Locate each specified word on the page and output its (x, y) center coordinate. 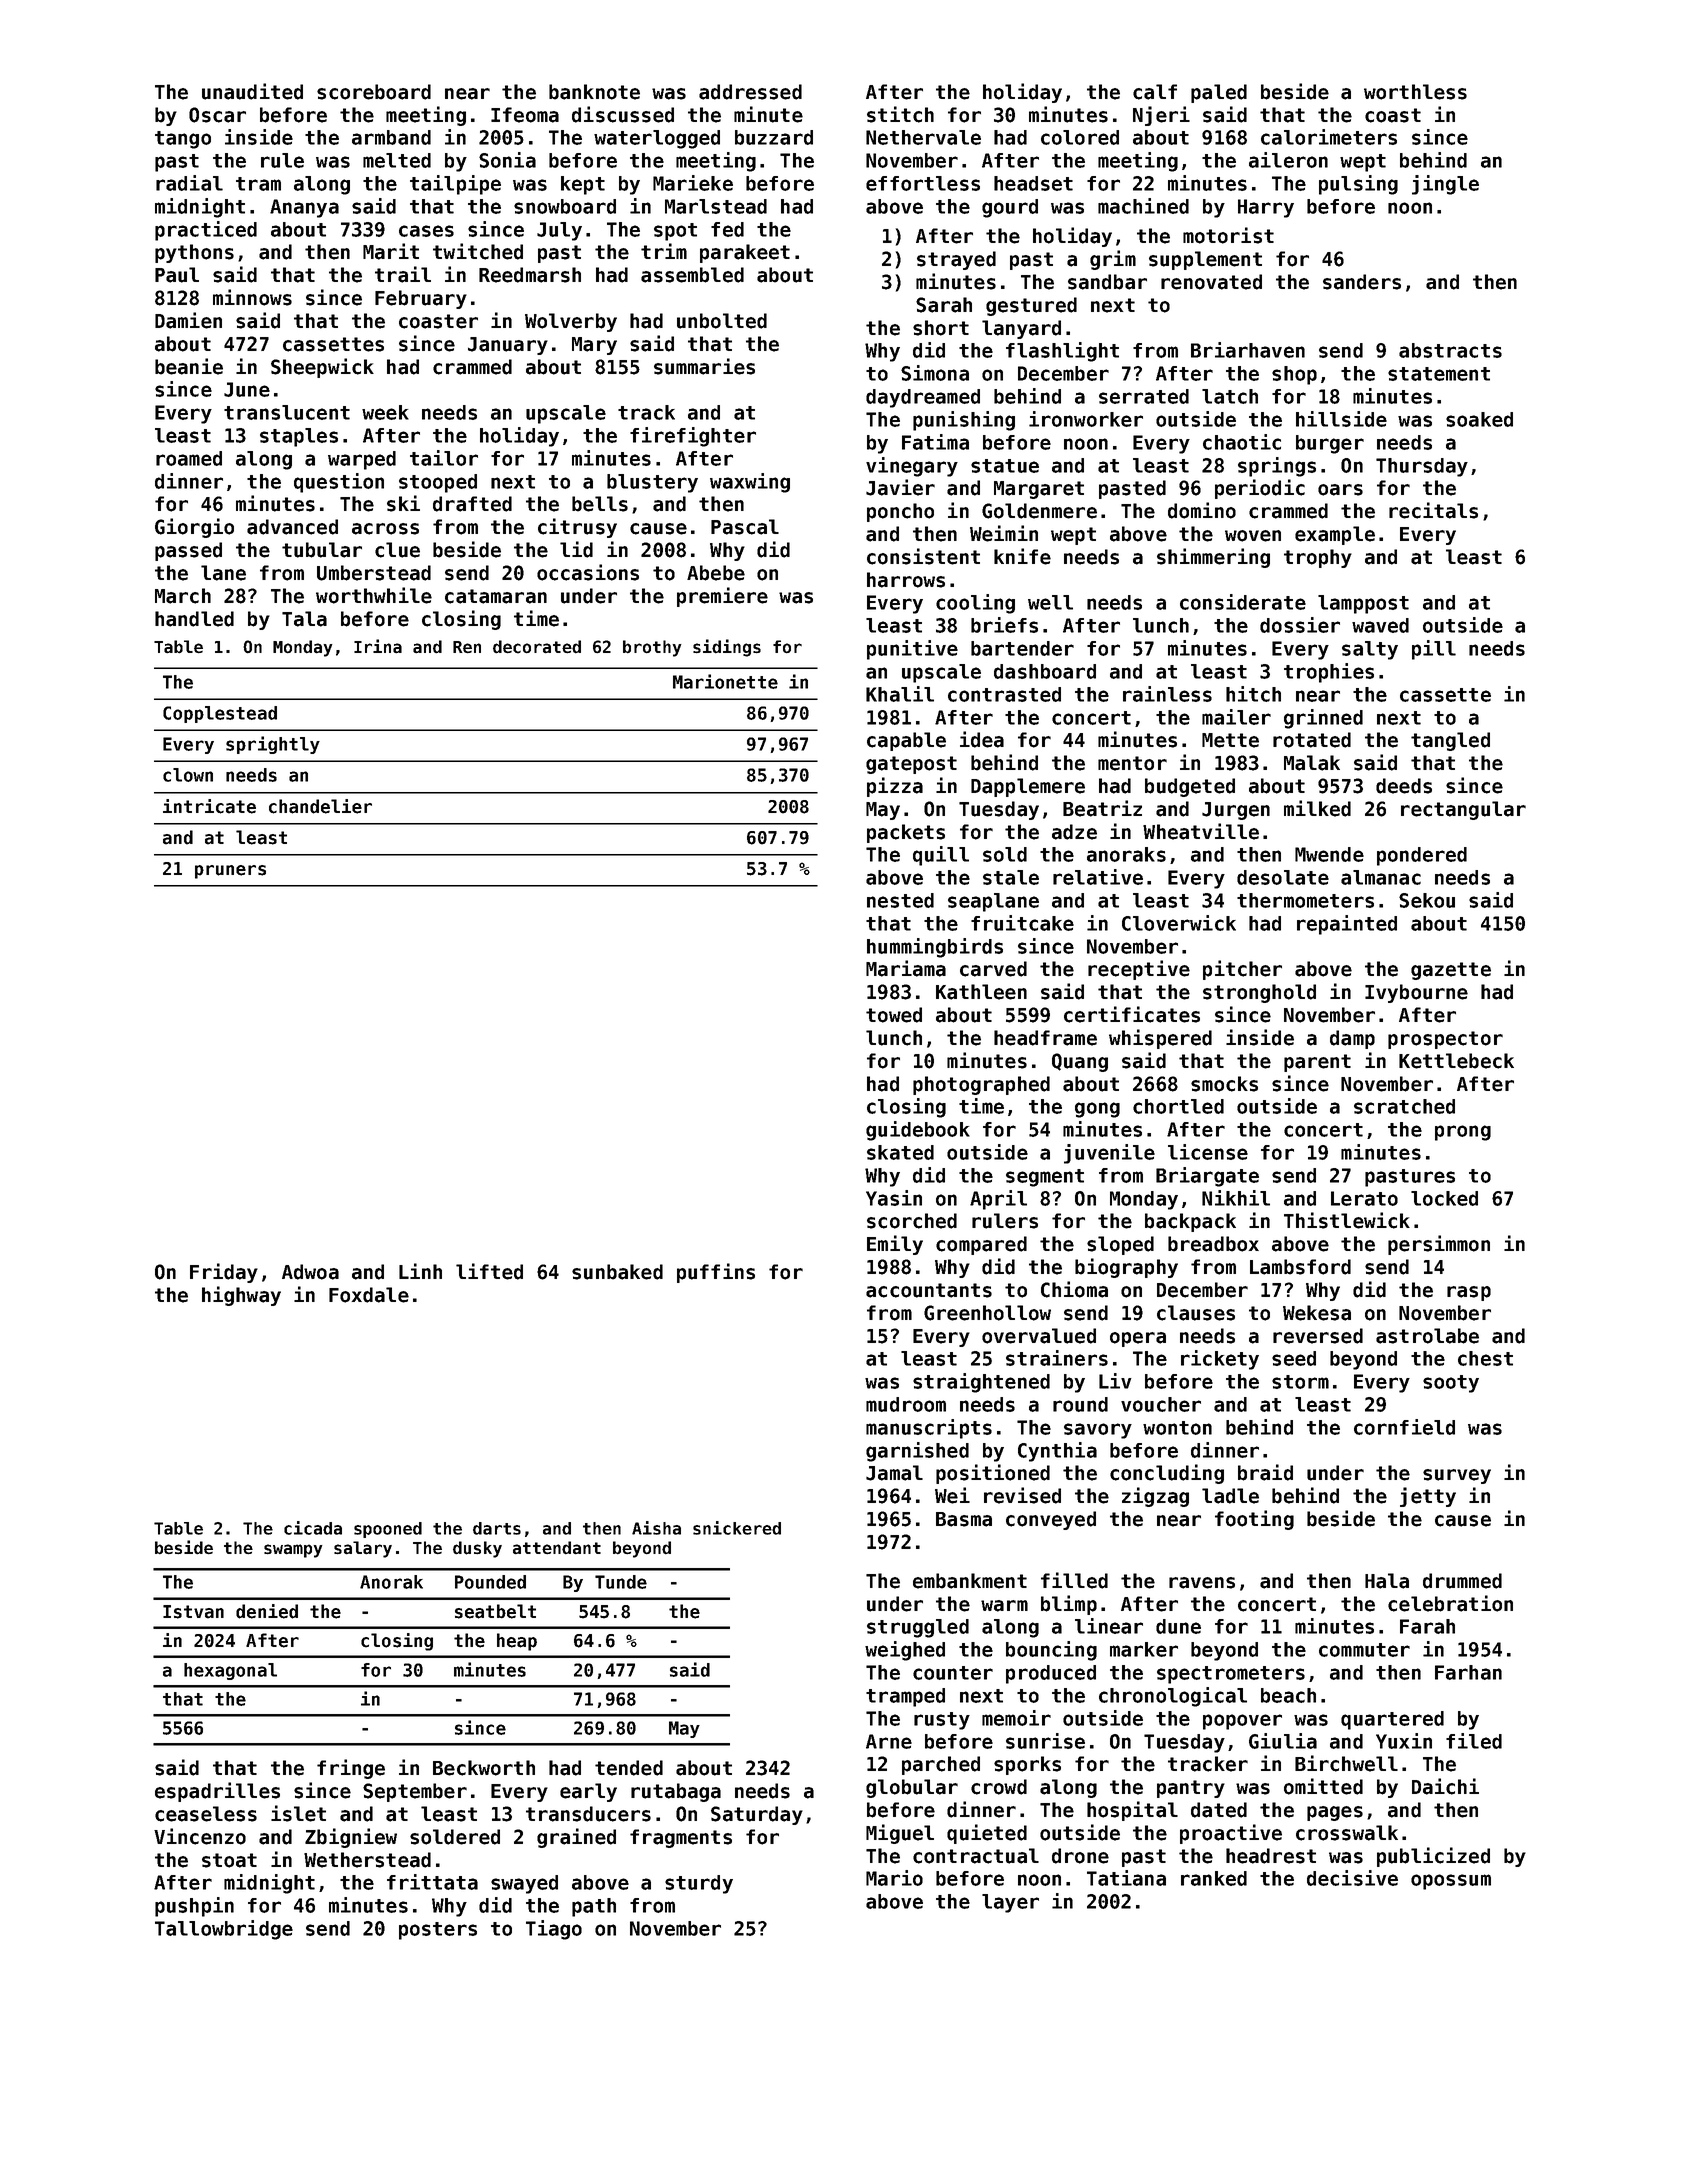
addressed (750, 92)
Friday (224, 1273)
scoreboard (374, 92)
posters (438, 1931)
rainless (1167, 694)
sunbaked (617, 1272)
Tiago (554, 1930)
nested (900, 900)
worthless (1415, 92)
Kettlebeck (1456, 1061)
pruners (230, 872)
